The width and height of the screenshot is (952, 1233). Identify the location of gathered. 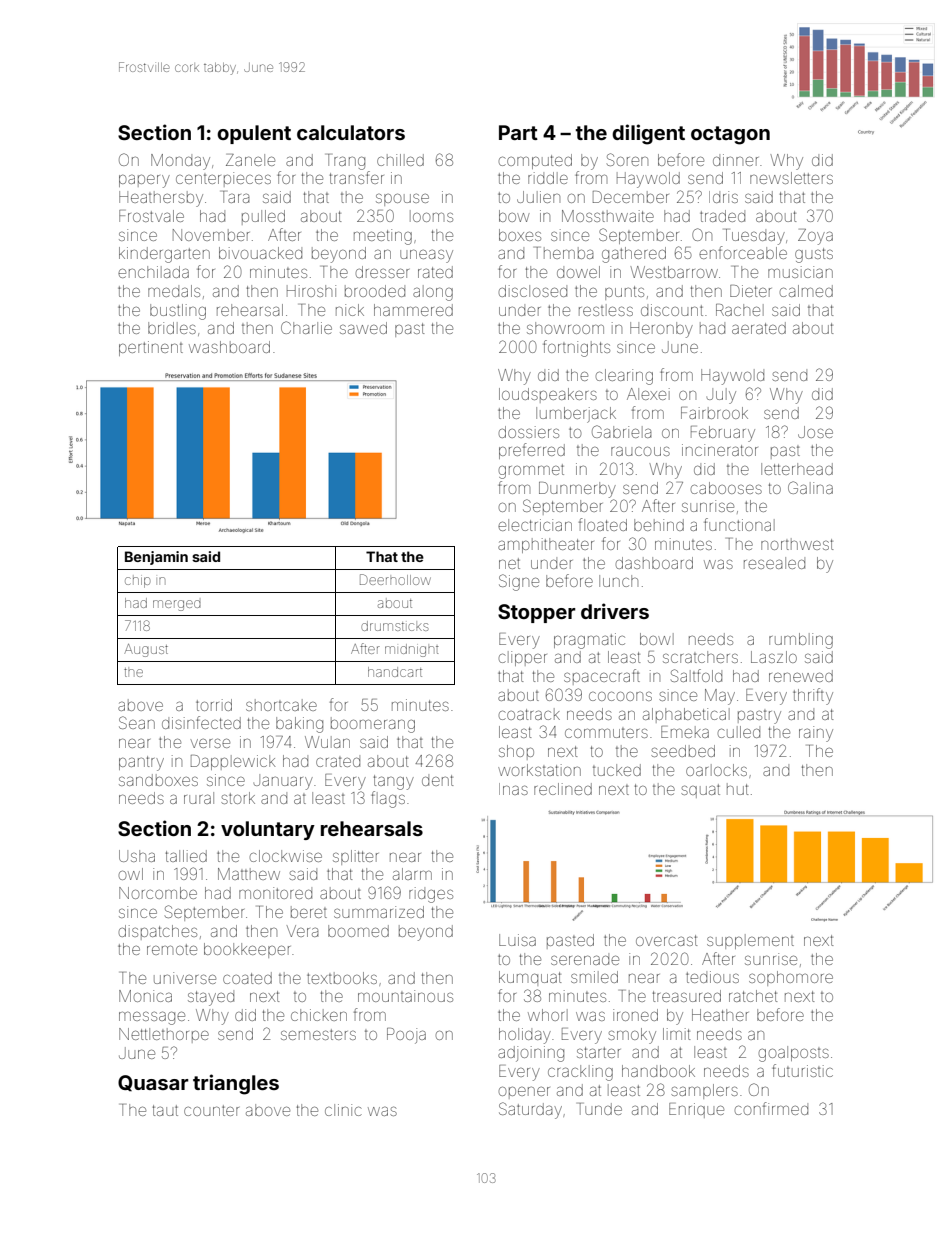
(634, 255).
